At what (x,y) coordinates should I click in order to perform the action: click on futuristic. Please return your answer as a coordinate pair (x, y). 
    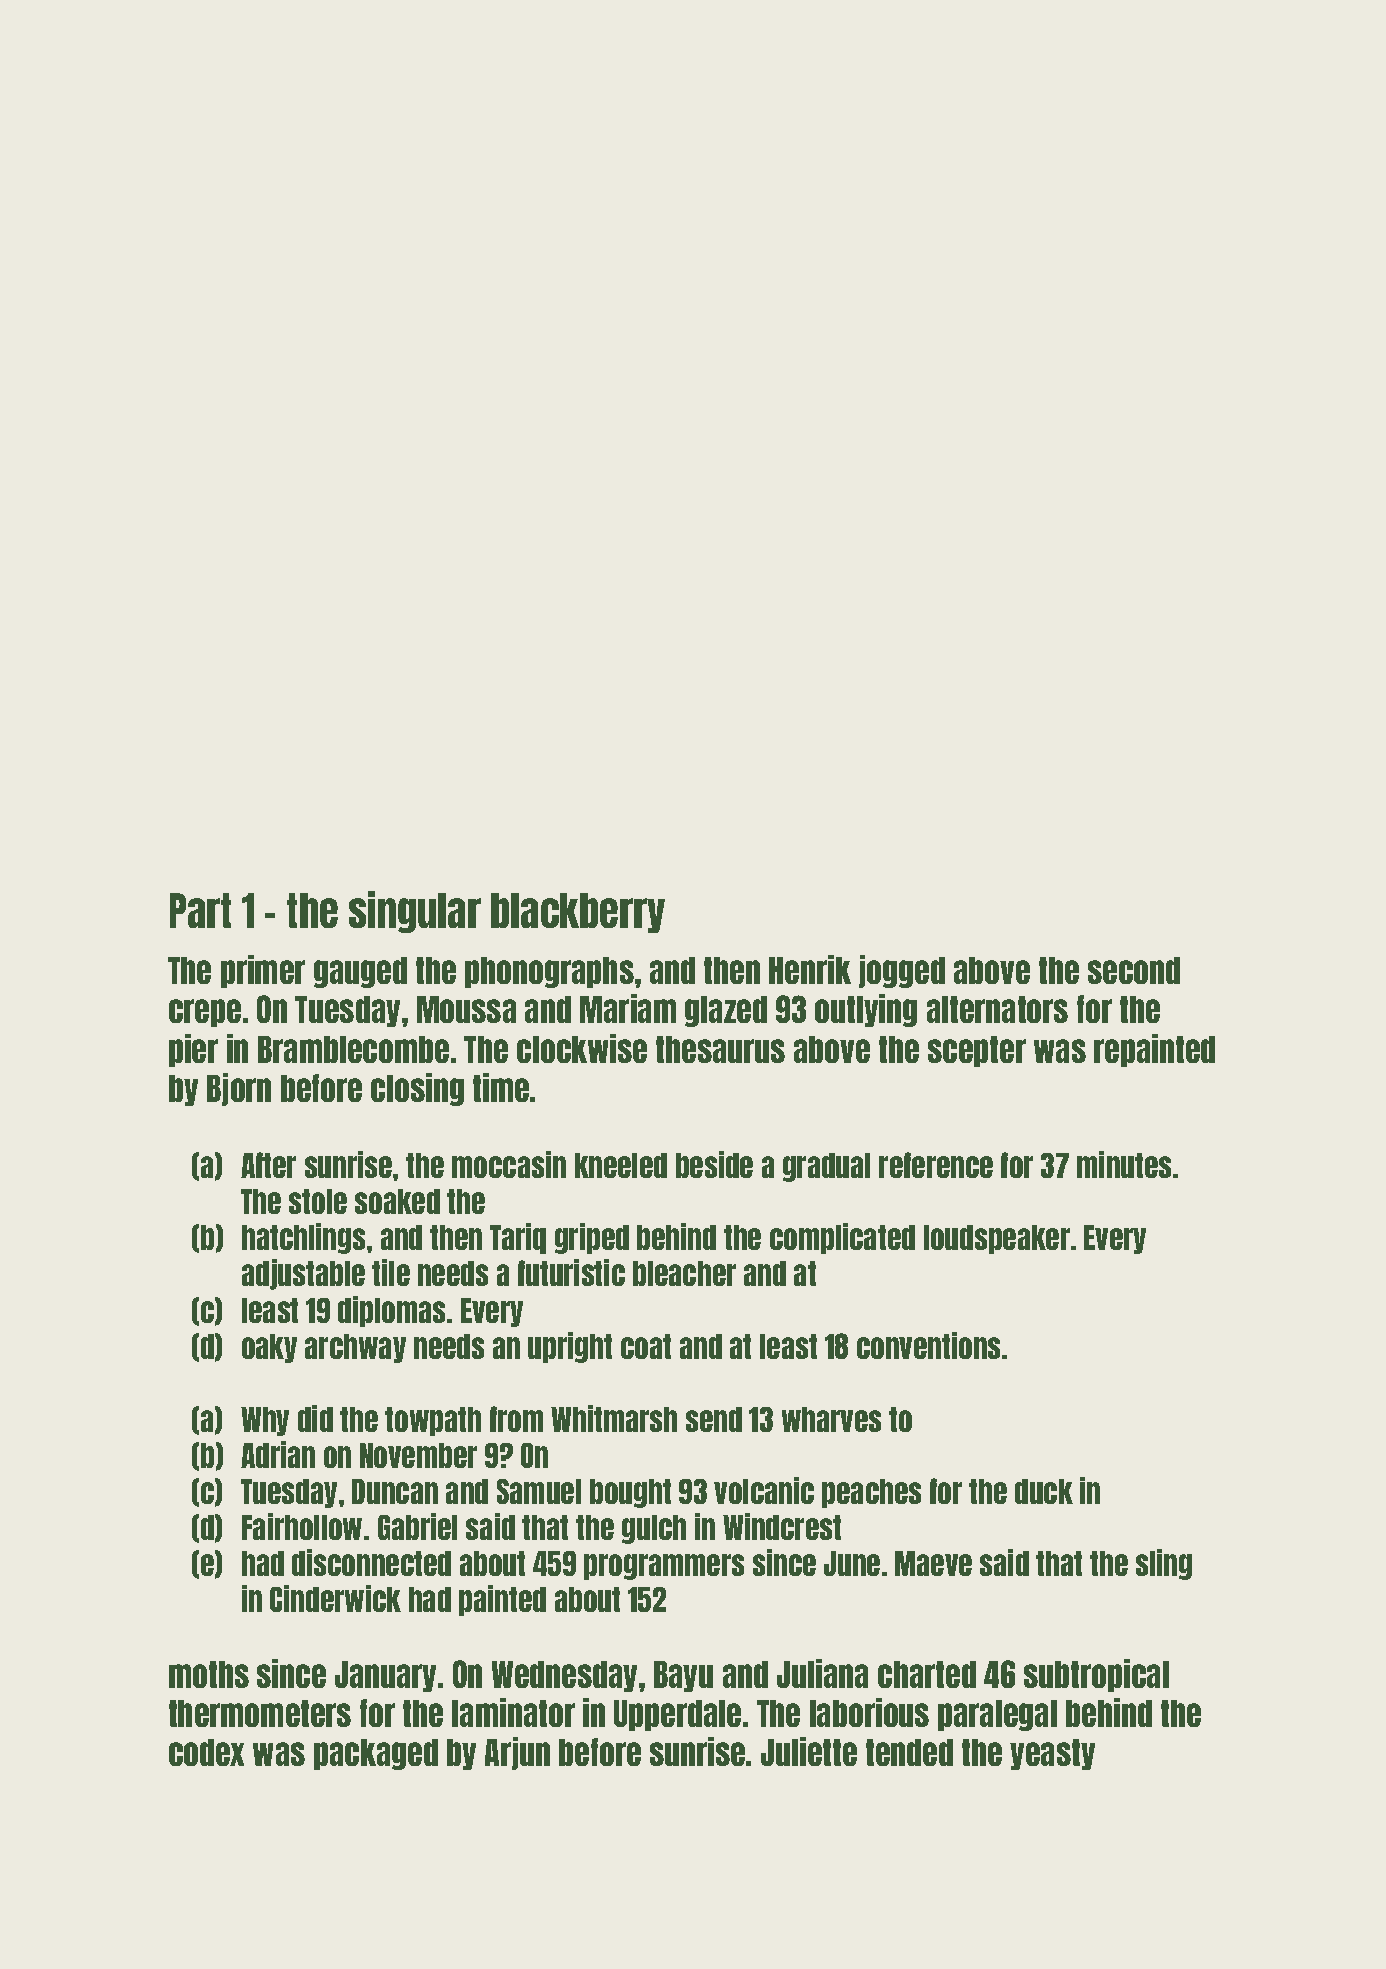
    Looking at the image, I should click on (571, 1272).
